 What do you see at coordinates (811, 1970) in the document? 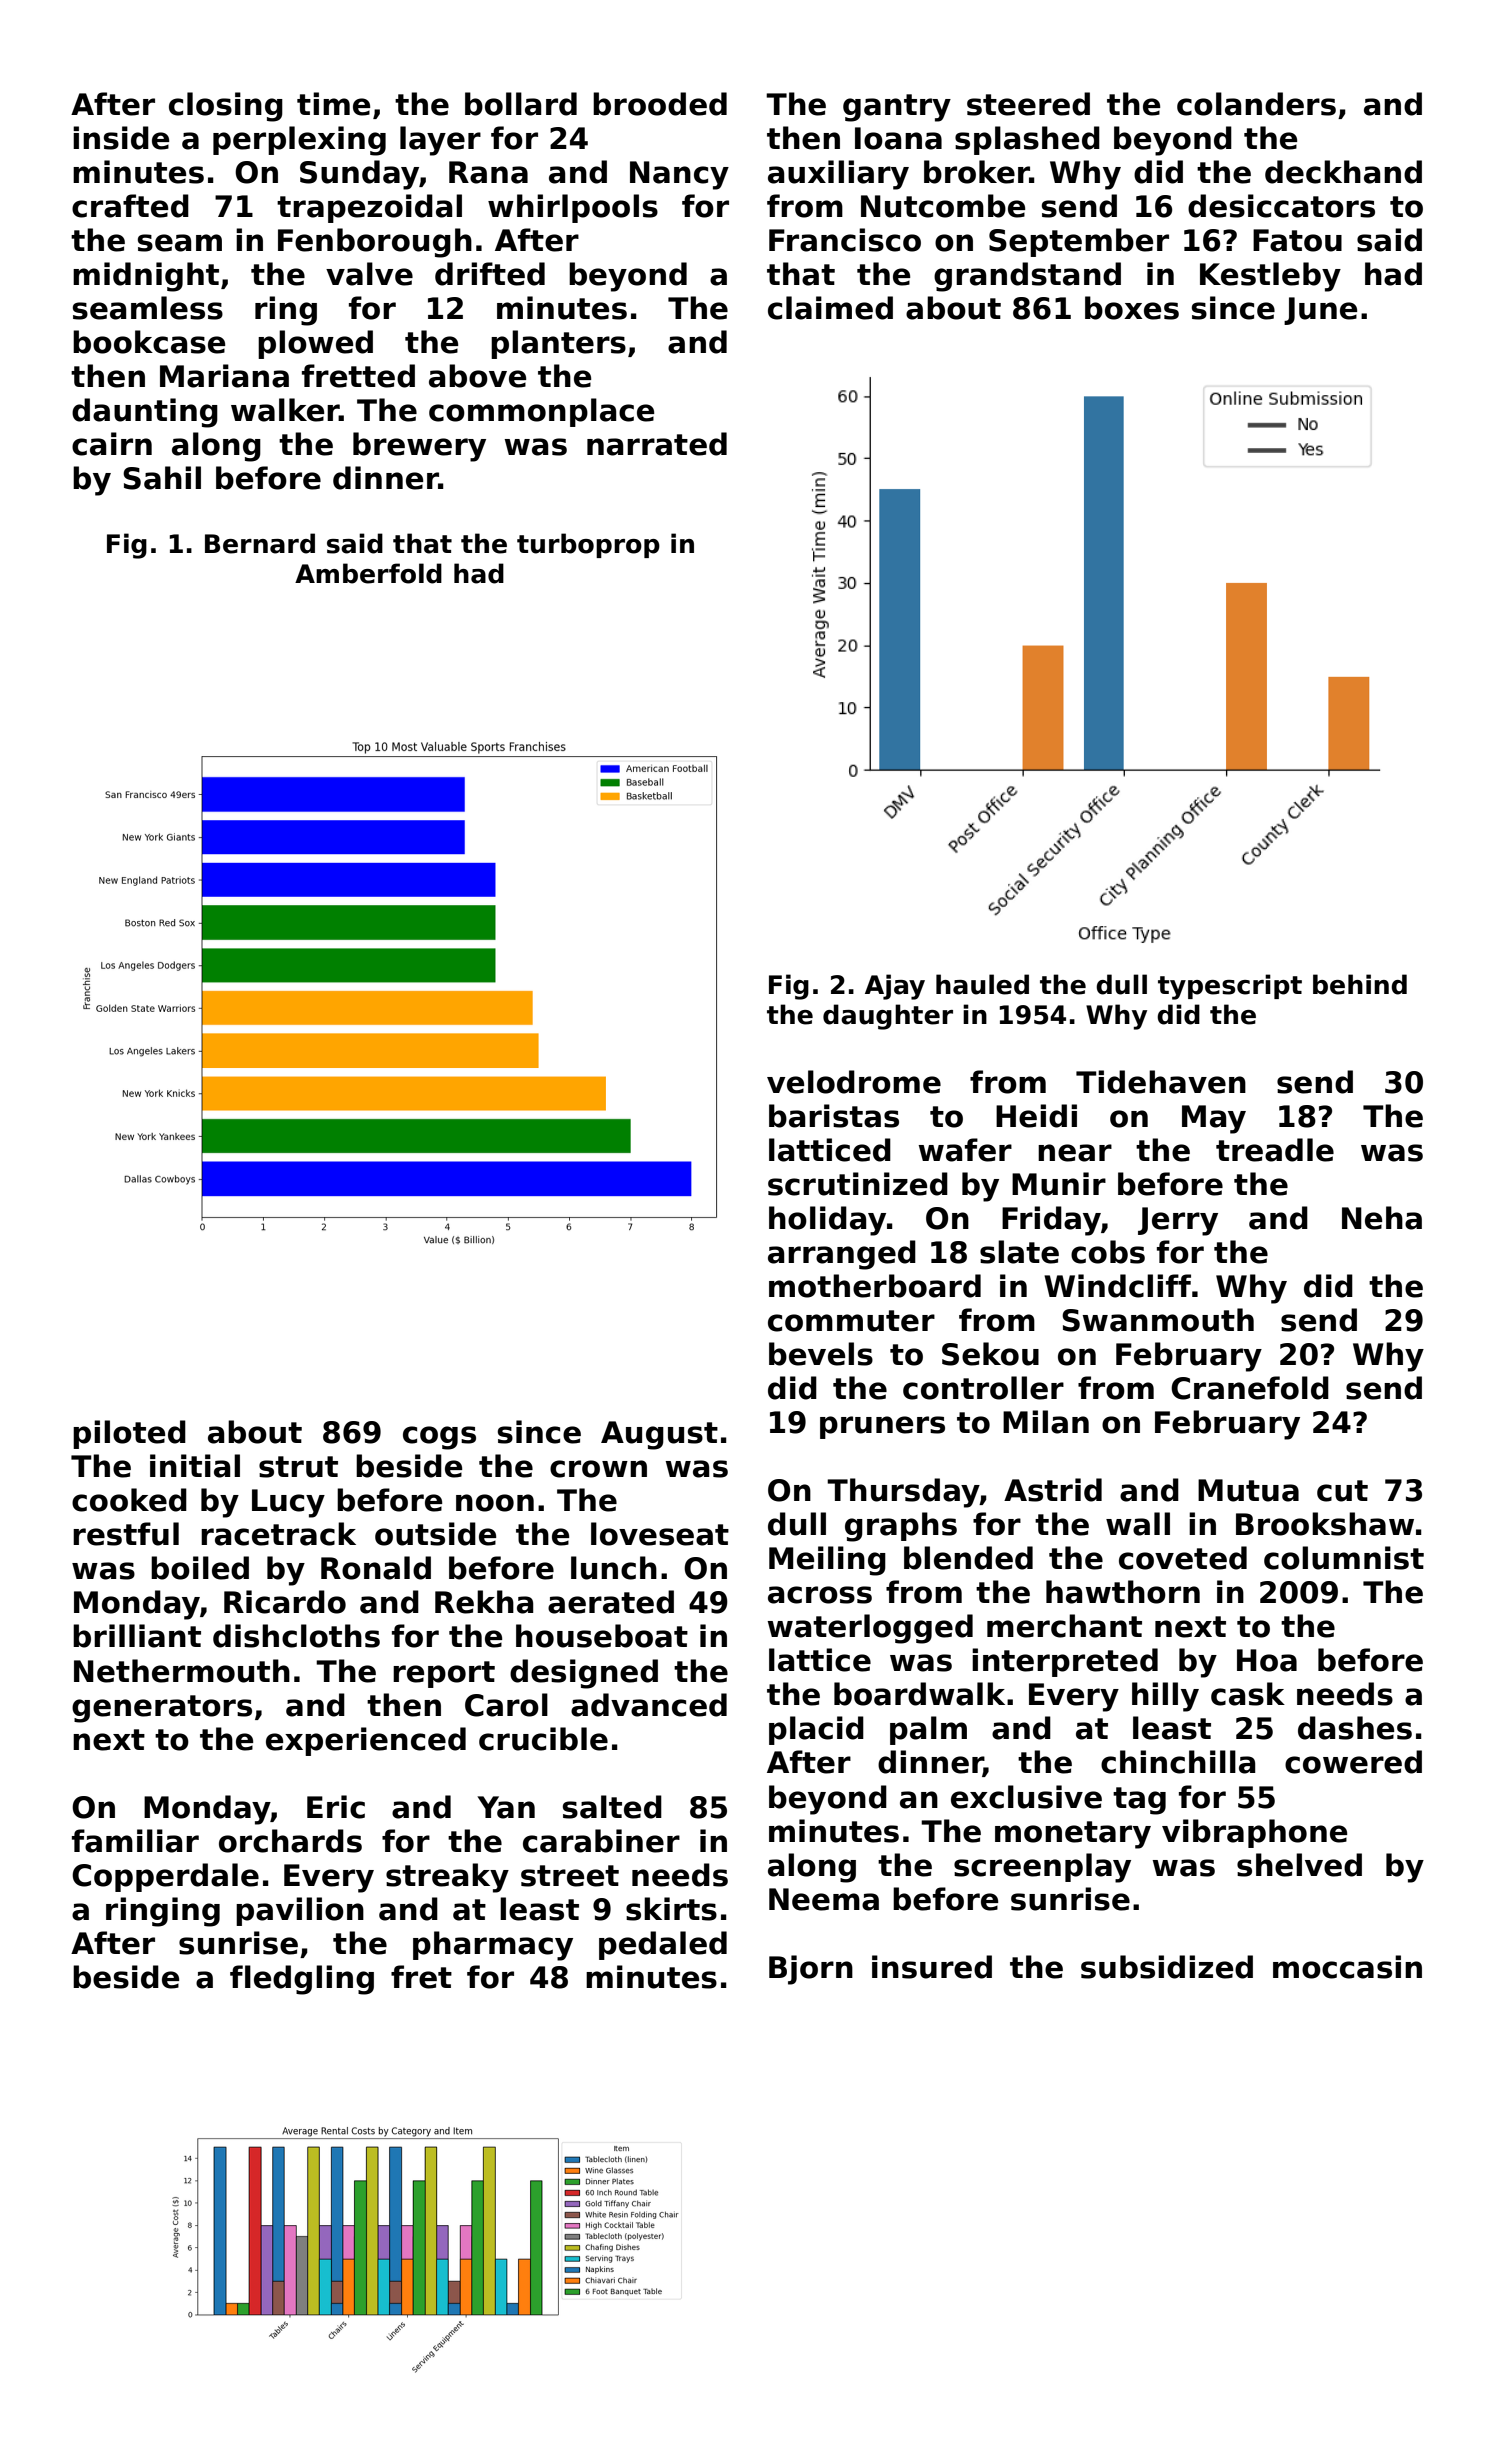
I see `Bjorn` at bounding box center [811, 1970].
